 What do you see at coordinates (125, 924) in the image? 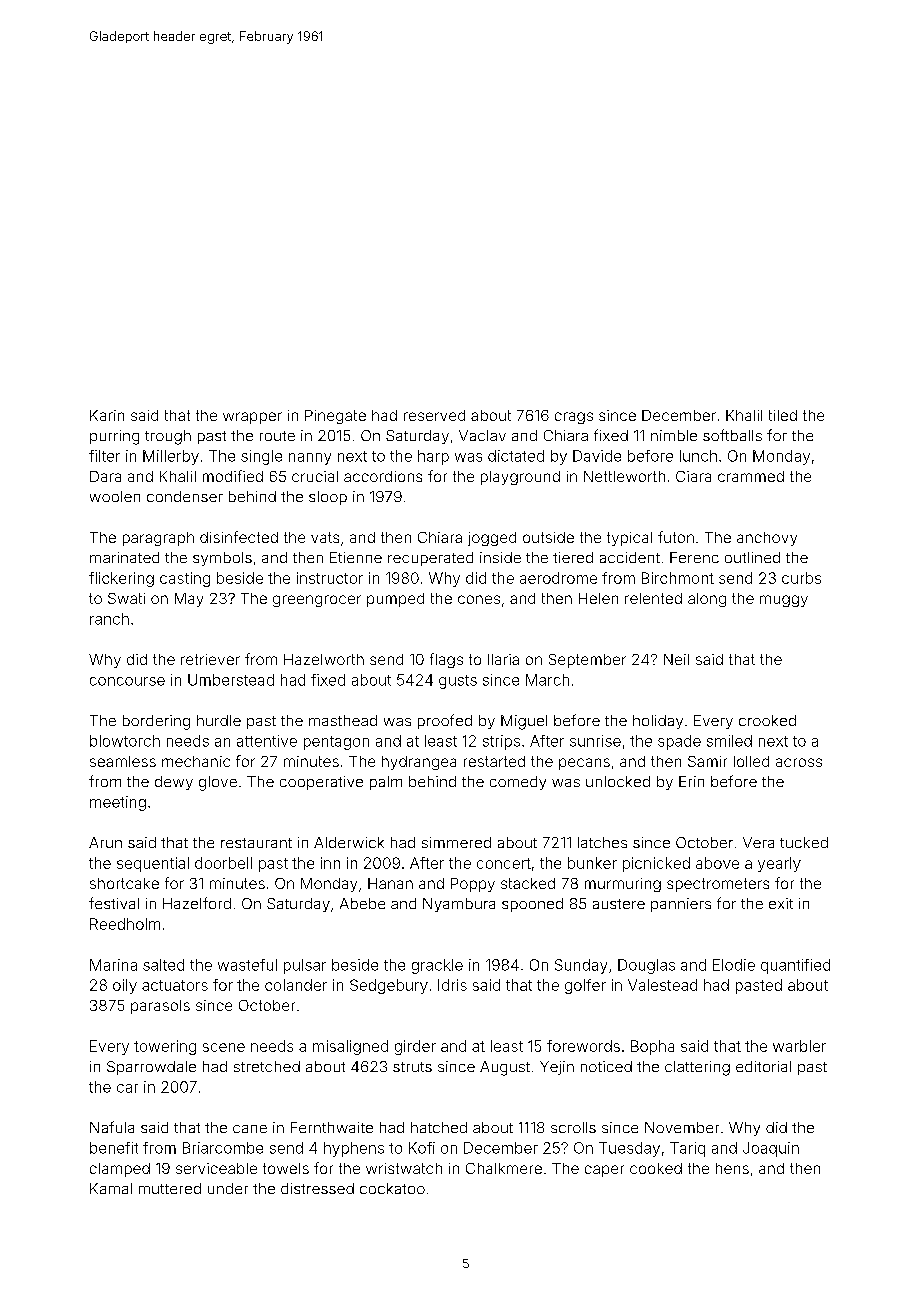
I see `Reedholm` at bounding box center [125, 924].
